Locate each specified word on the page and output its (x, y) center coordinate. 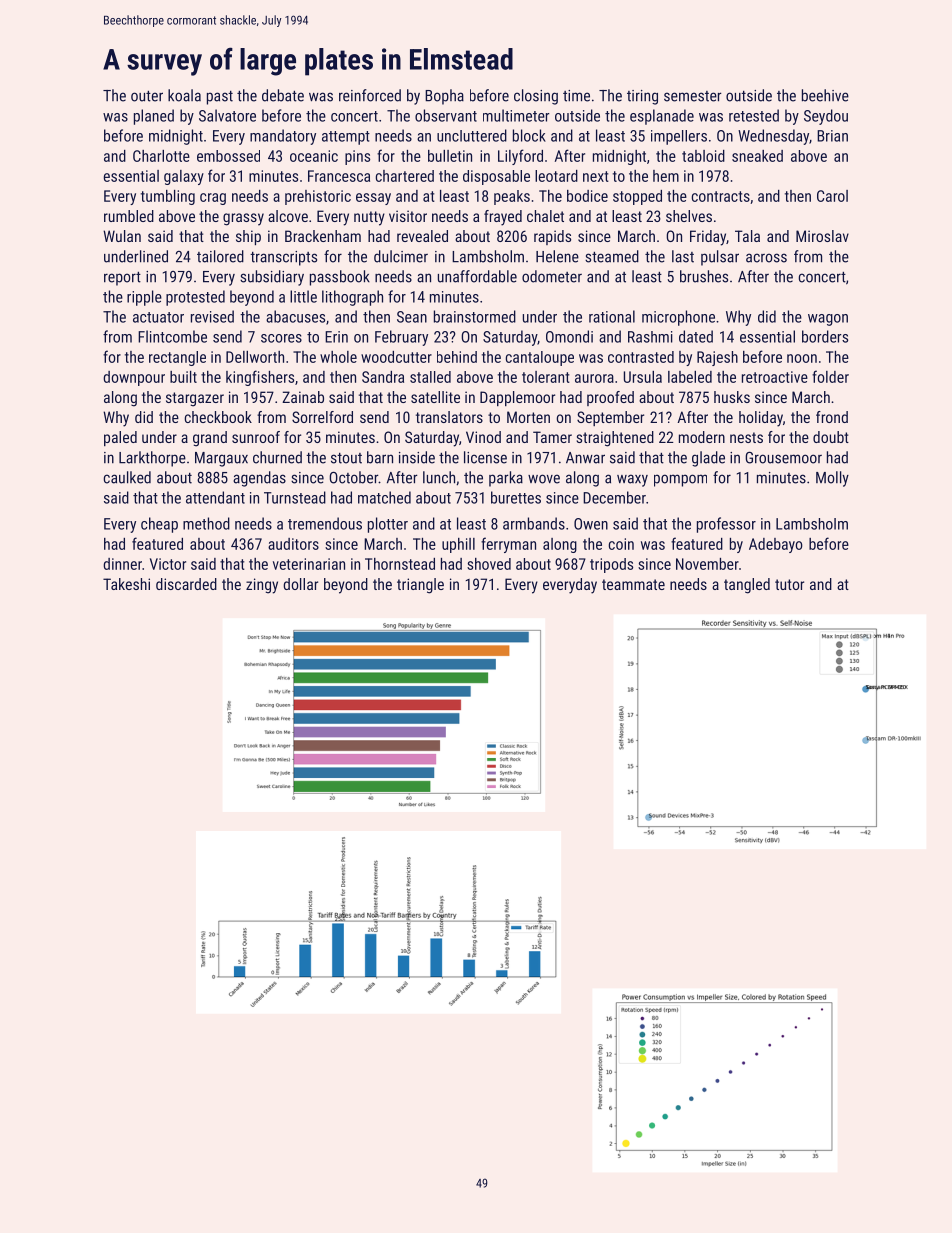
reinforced (370, 95)
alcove (288, 216)
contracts (720, 196)
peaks (512, 197)
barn (380, 457)
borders (825, 336)
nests (746, 437)
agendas (259, 479)
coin (621, 544)
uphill (458, 545)
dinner (122, 564)
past (220, 98)
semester (693, 96)
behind (457, 357)
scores (281, 338)
